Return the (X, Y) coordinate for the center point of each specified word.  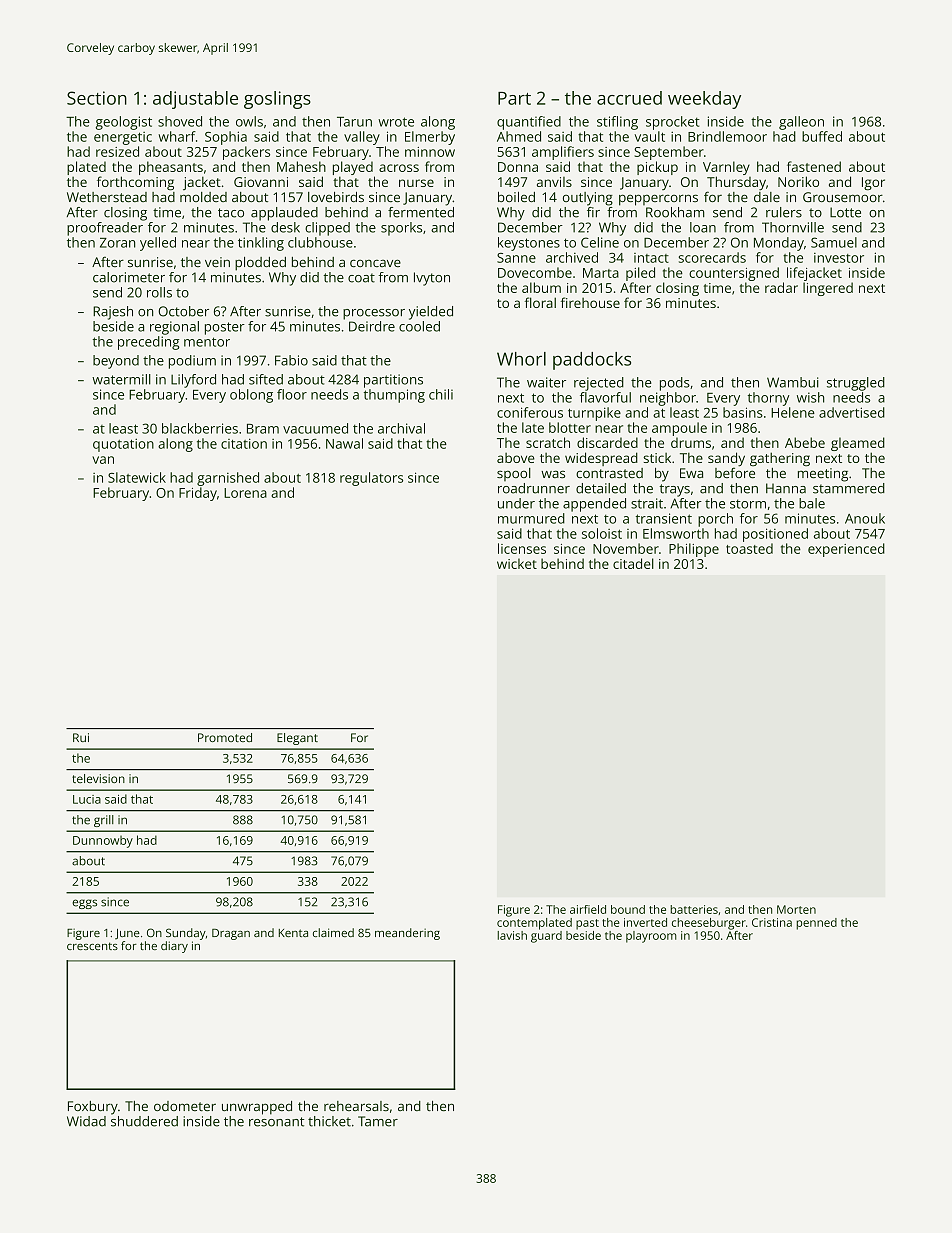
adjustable (195, 100)
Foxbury (93, 1108)
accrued (629, 98)
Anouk (865, 518)
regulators (371, 479)
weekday (704, 100)
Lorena (245, 493)
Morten (796, 909)
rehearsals (356, 1106)
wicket (517, 563)
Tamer (378, 1121)
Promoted (225, 737)
